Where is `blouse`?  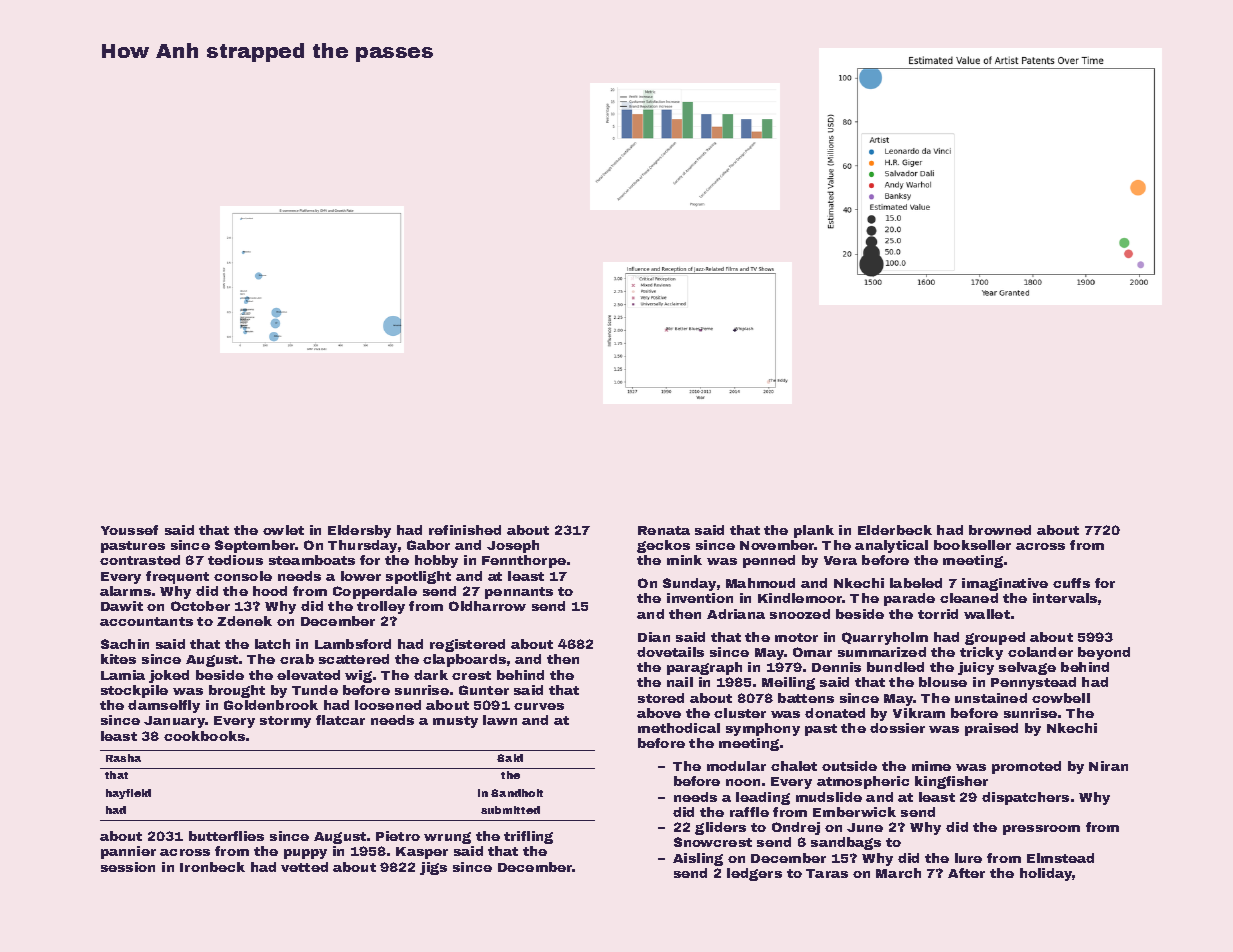
blouse is located at coordinates (943, 682).
